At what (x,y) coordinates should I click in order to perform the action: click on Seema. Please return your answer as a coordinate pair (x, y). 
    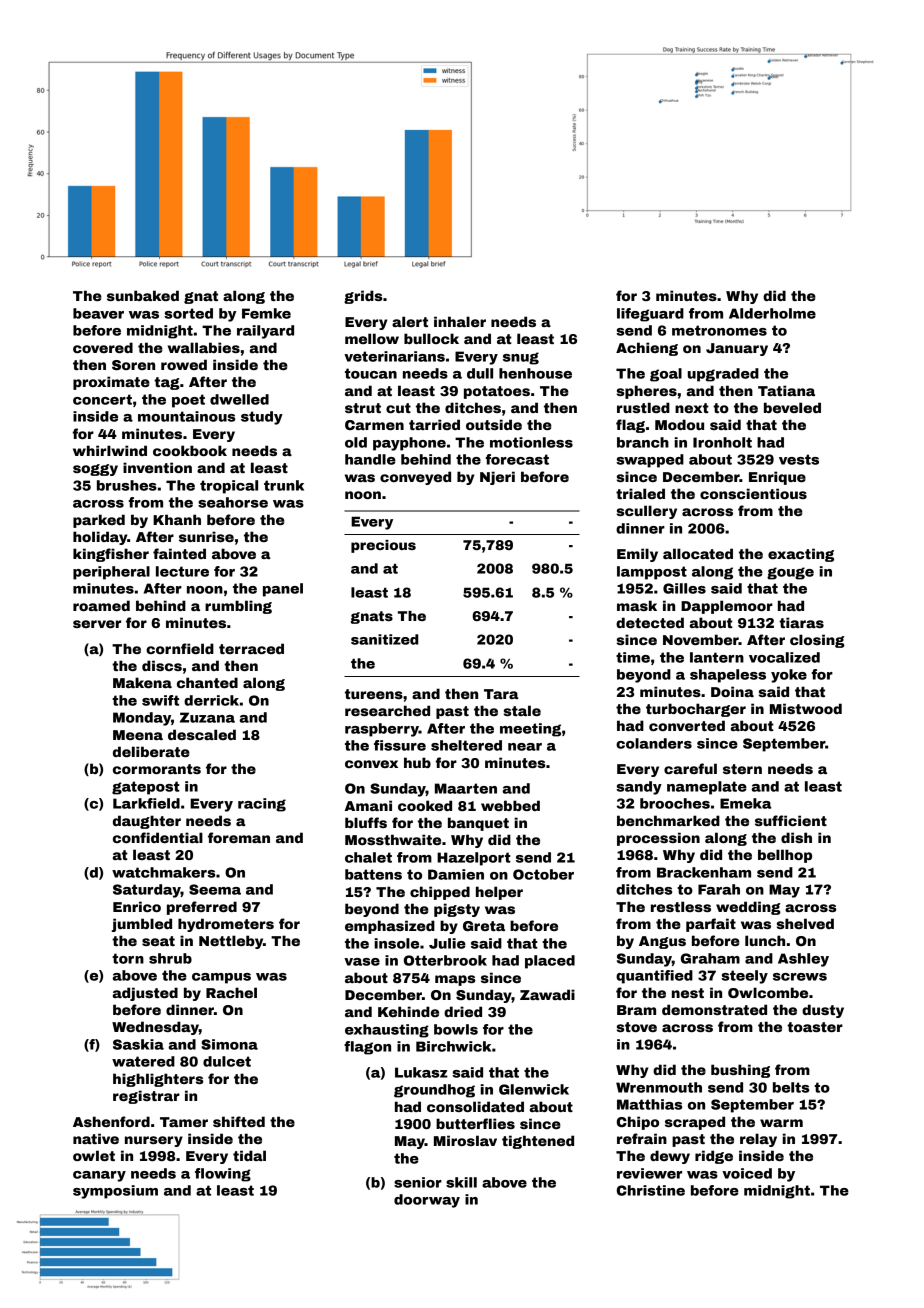
    Looking at the image, I should click on (215, 889).
